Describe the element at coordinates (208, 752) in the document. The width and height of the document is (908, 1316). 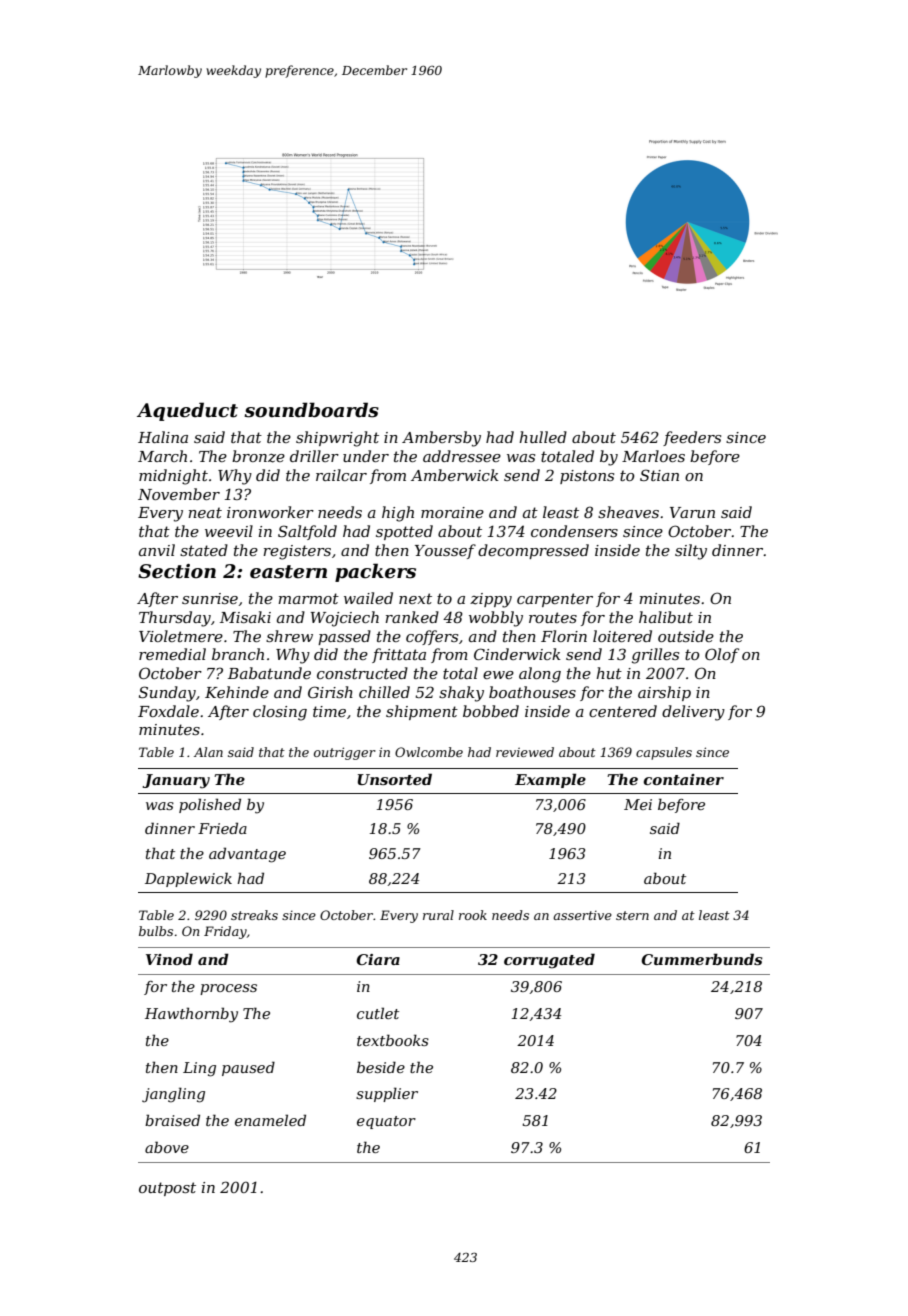
I see `Alan` at that location.
